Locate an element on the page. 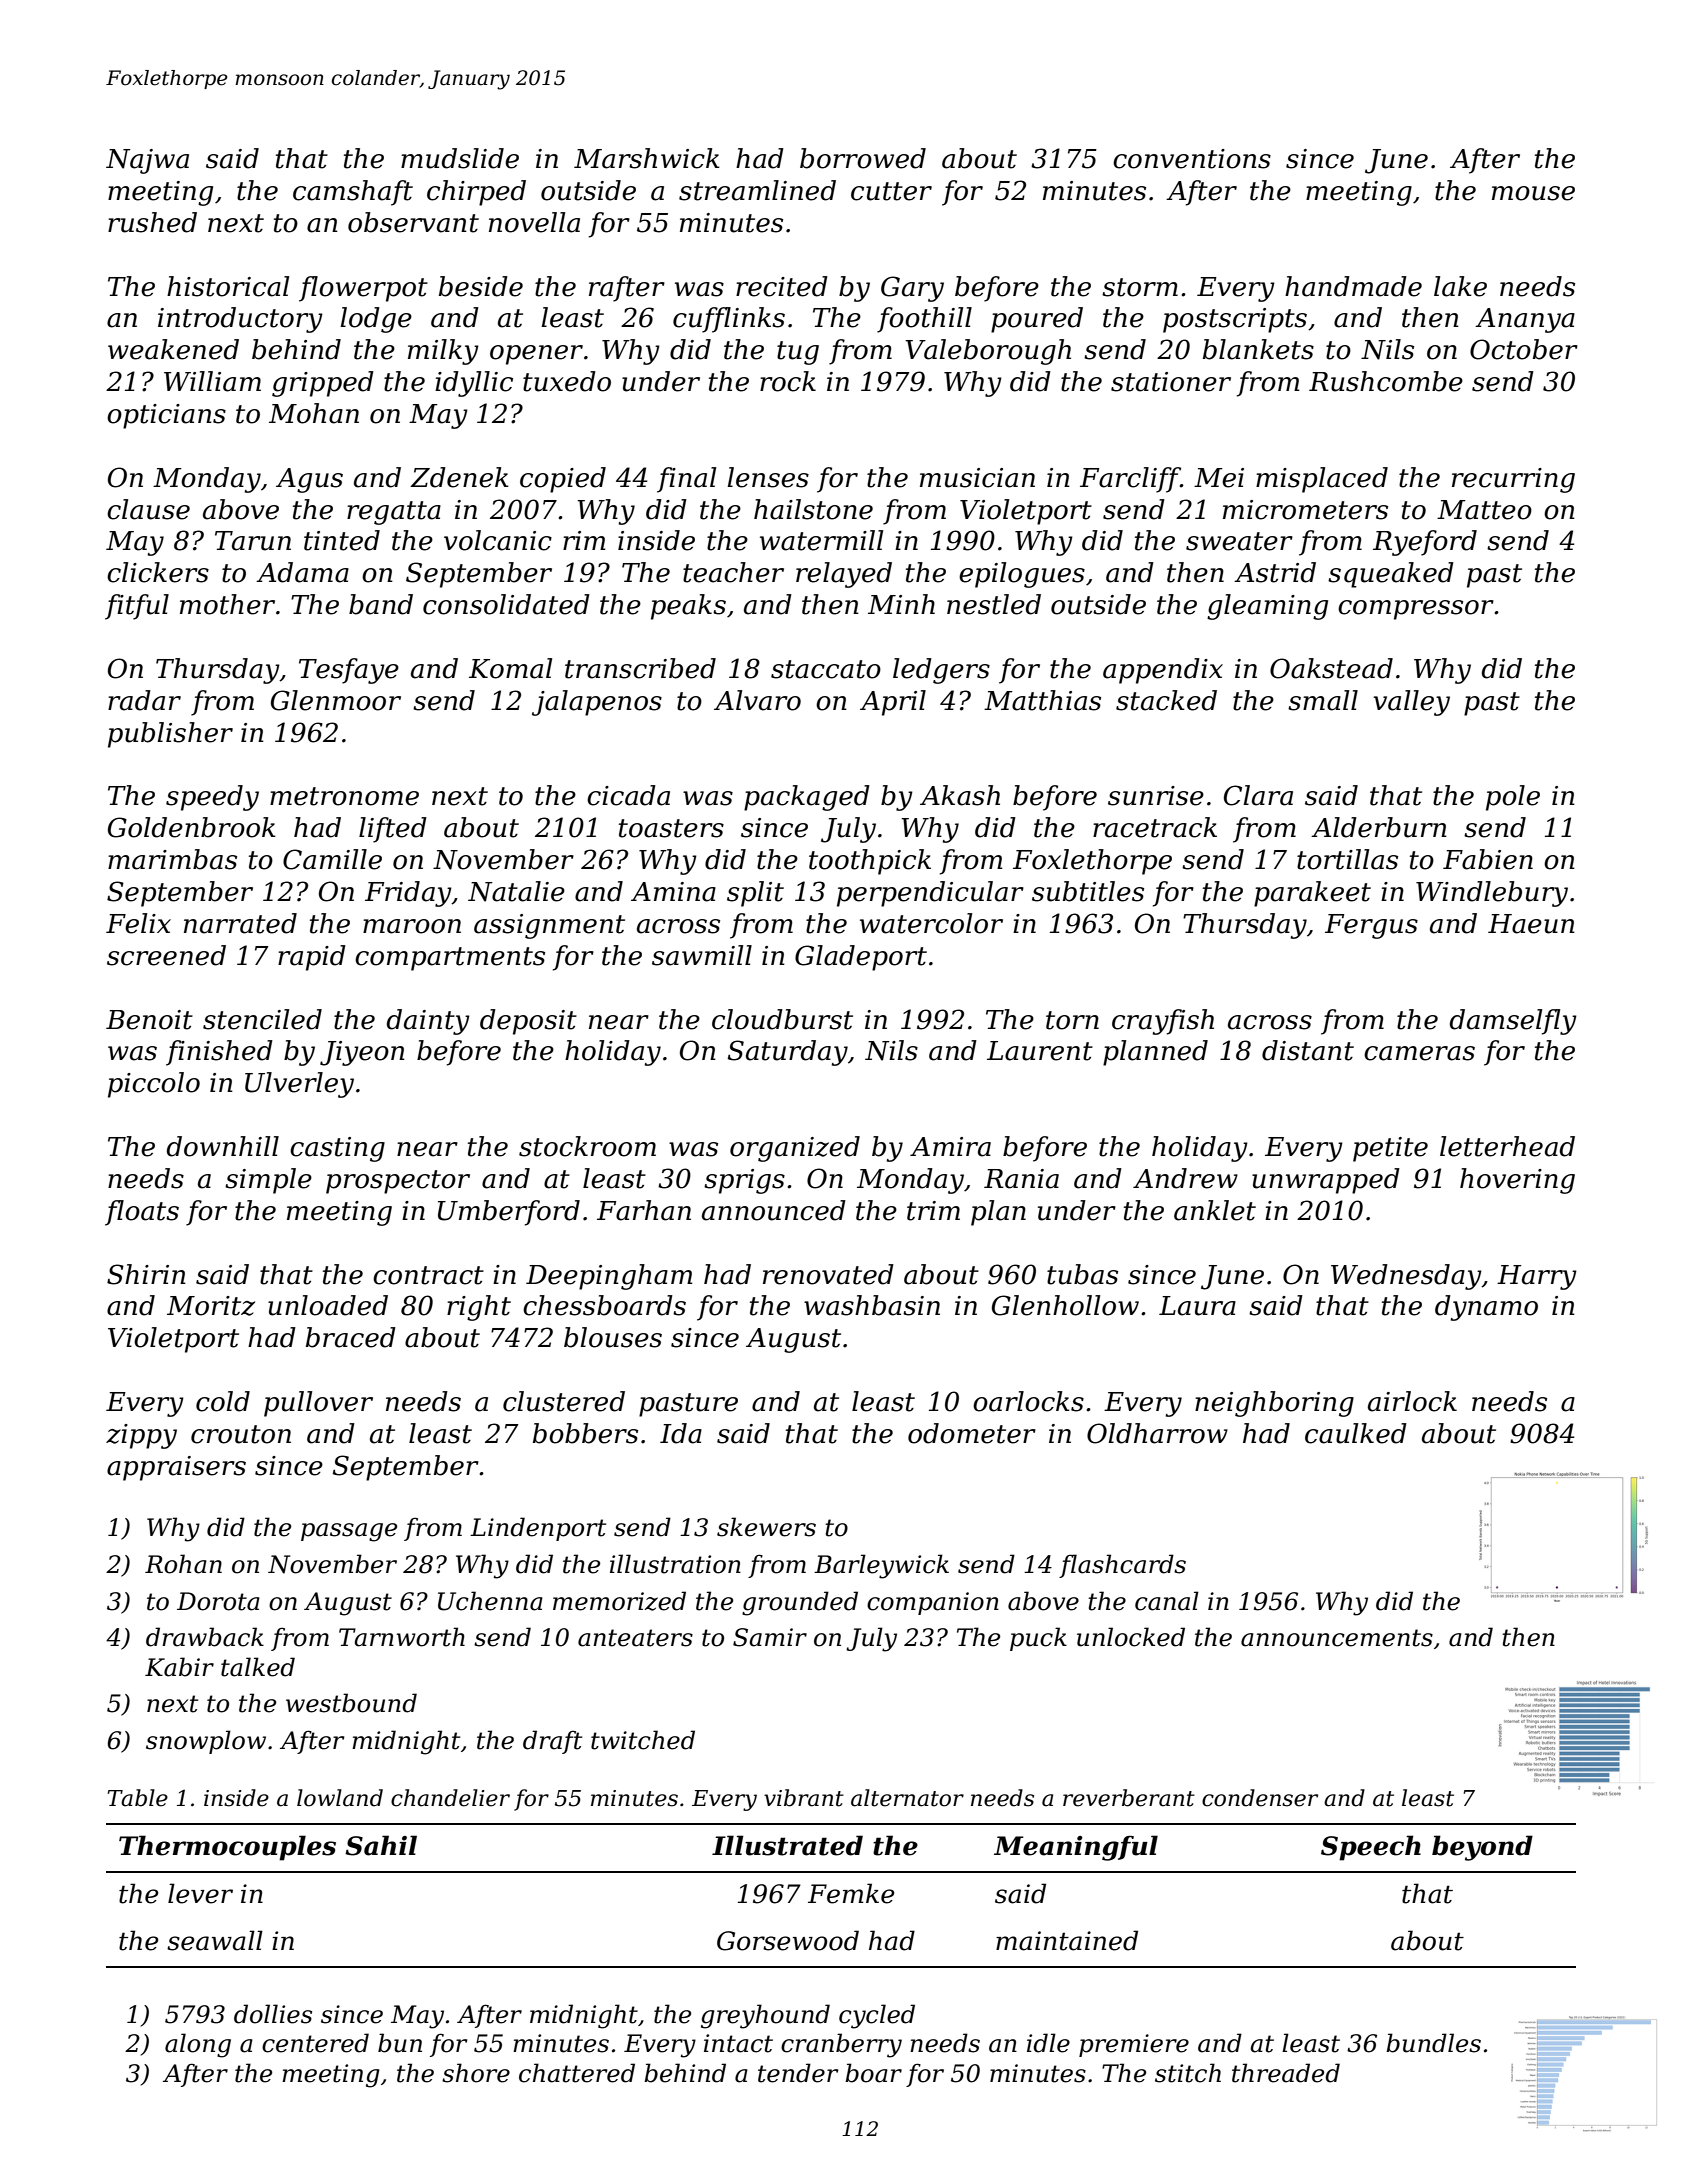  puck is located at coordinates (1038, 1639).
